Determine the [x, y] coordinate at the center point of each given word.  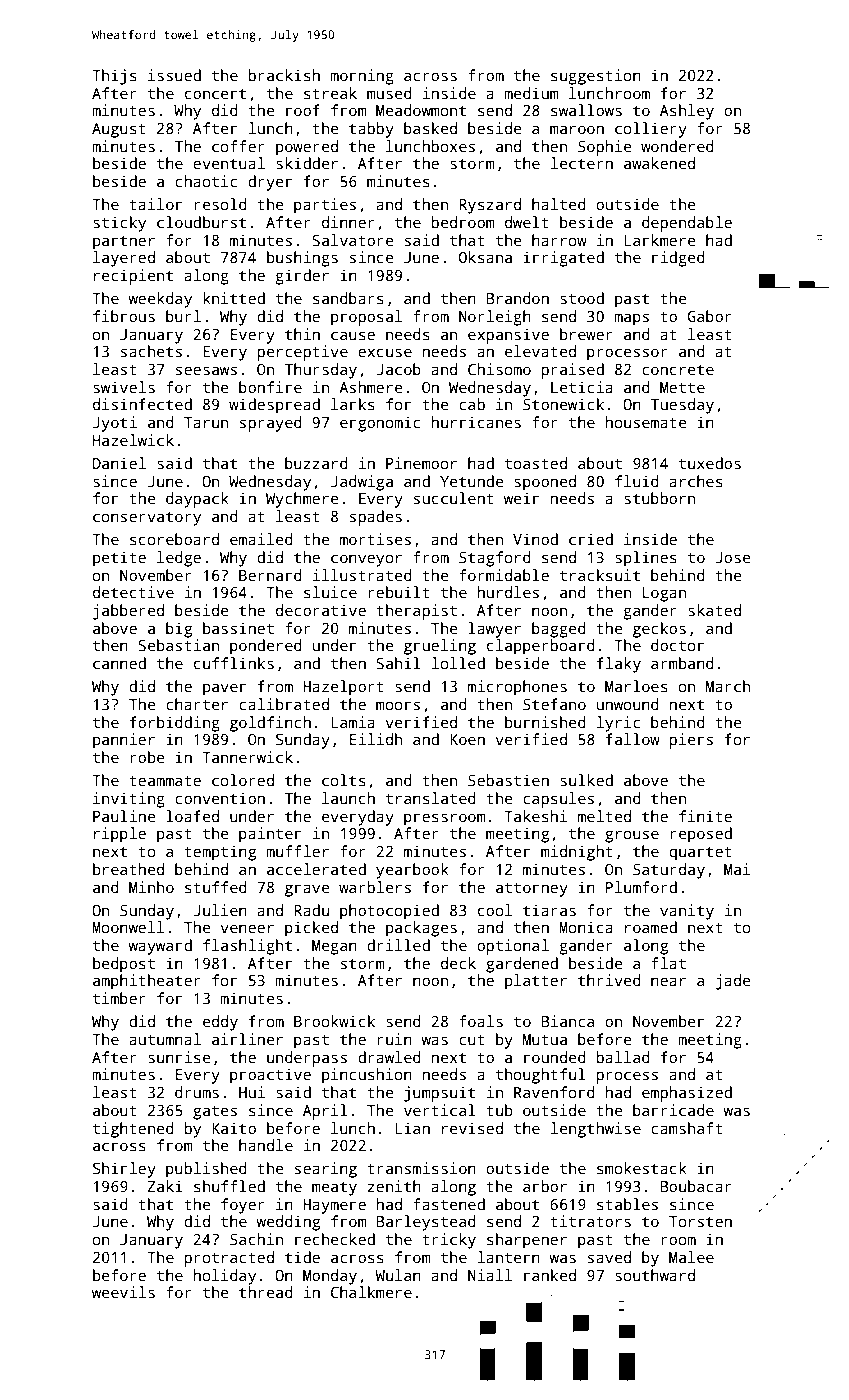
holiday [225, 1277]
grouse [632, 836]
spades [376, 518]
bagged [559, 630]
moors [398, 706]
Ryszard [490, 206]
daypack [197, 500]
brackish [284, 75]
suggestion [596, 77]
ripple [120, 835]
